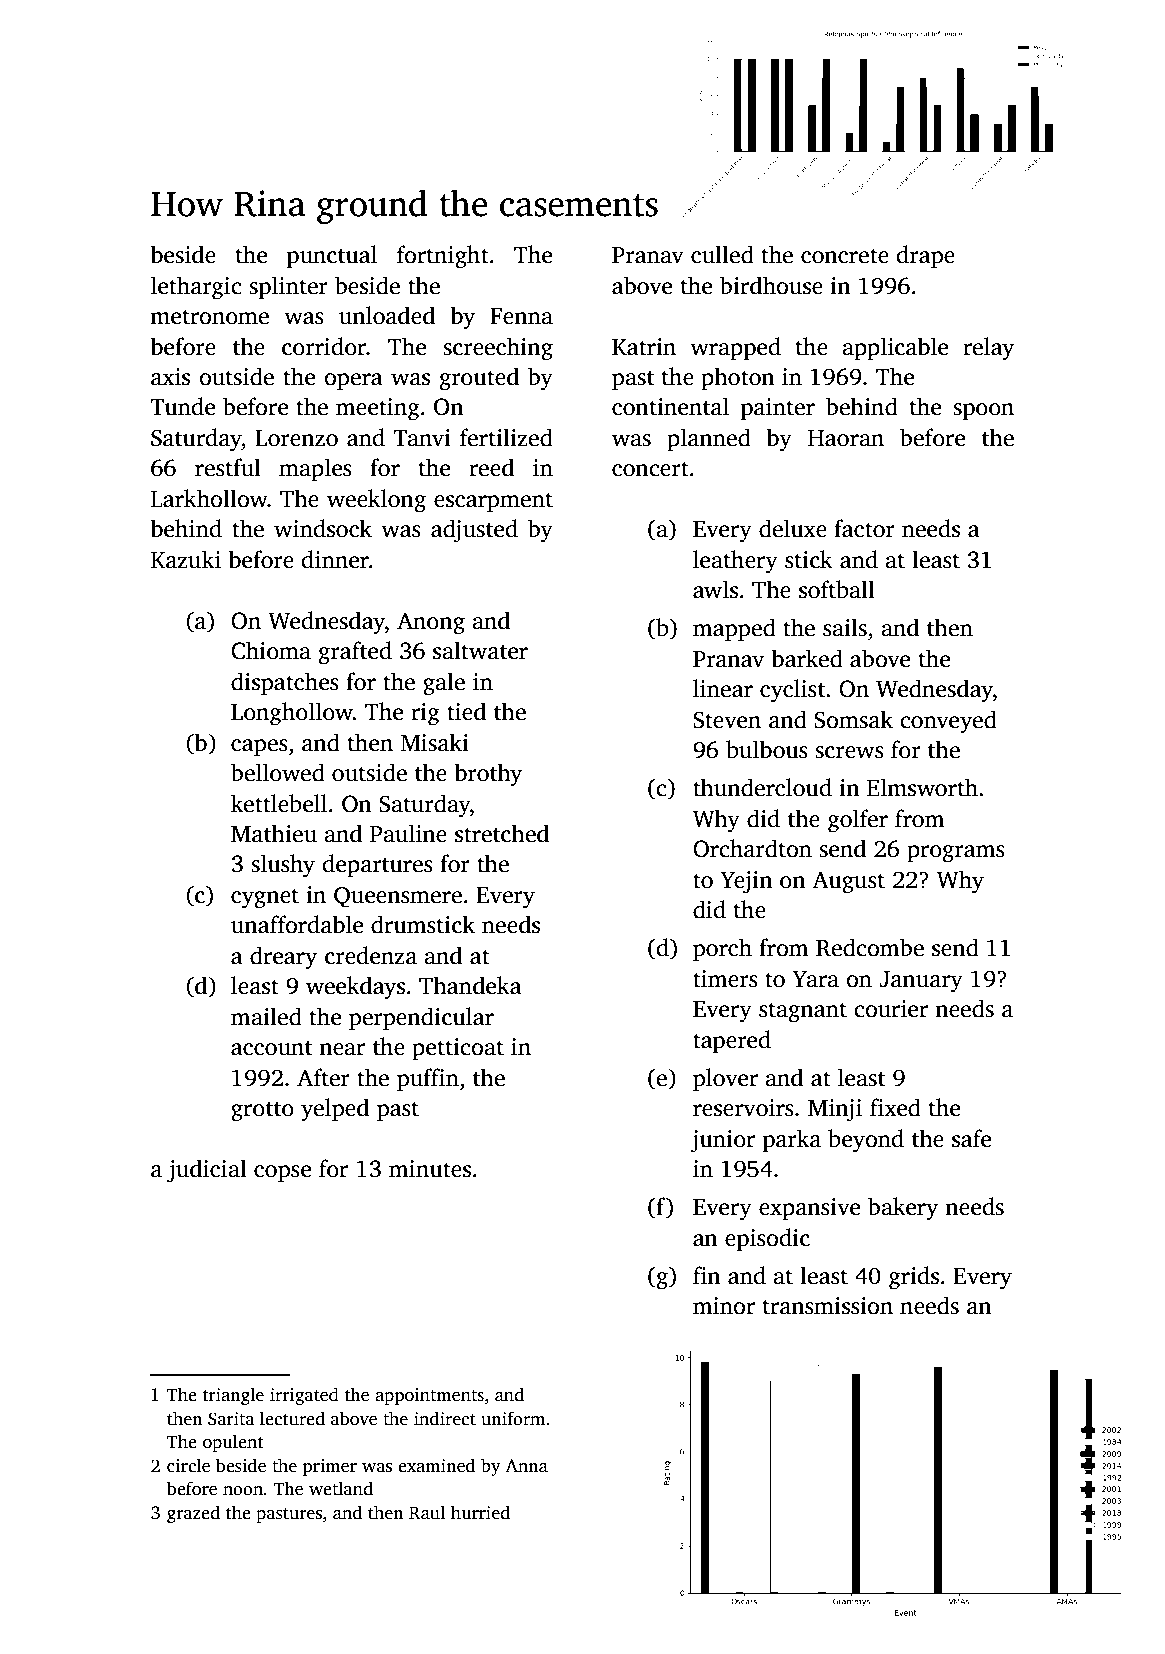  Describe the element at coordinates (914, 1278) in the page. I see `grids` at that location.
